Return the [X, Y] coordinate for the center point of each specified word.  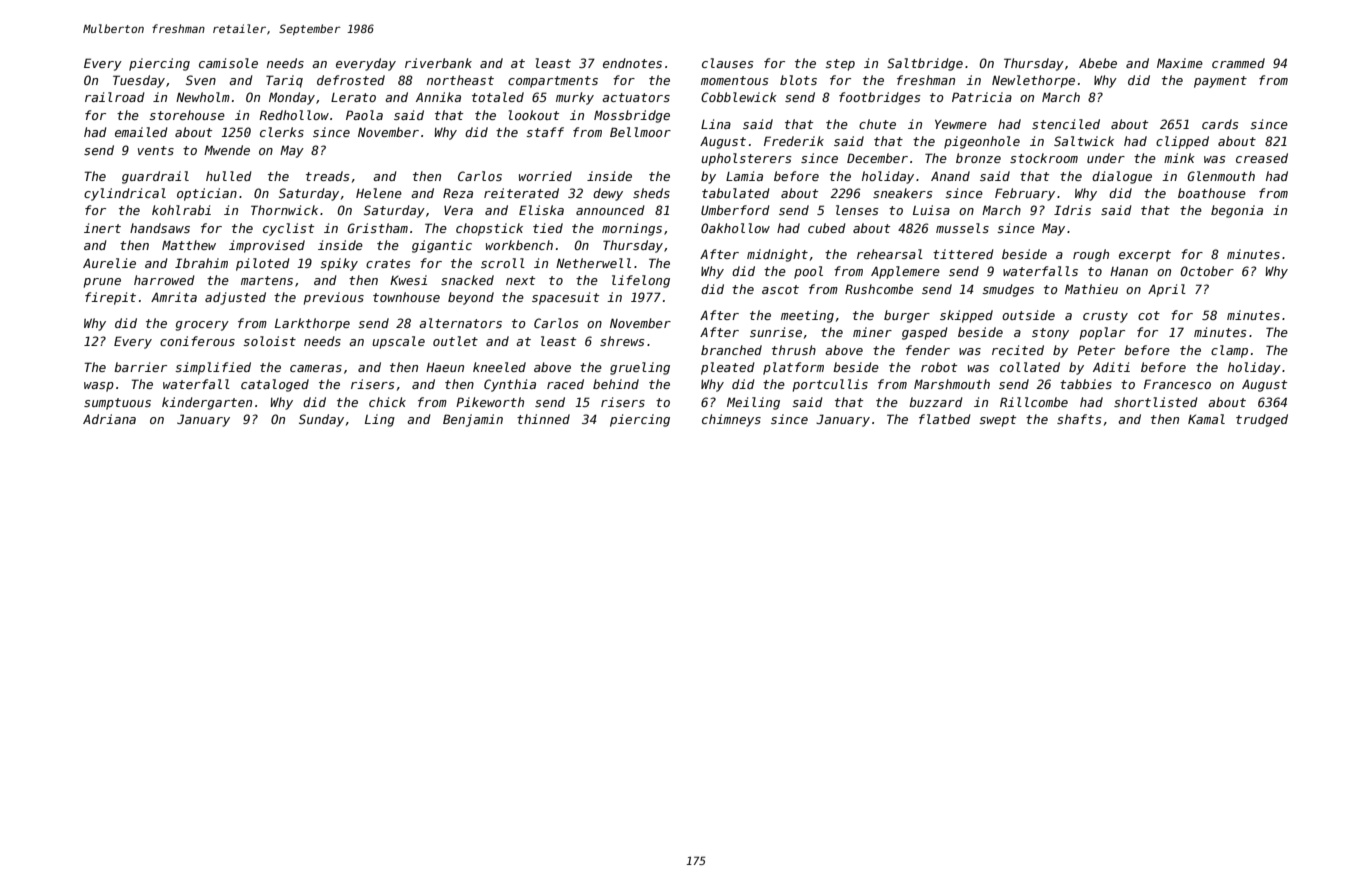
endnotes [632, 63]
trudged [1262, 420]
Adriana [109, 419]
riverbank [438, 63]
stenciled [1066, 124]
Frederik [794, 141]
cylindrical [125, 194]
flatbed [945, 419]
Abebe [1098, 63]
